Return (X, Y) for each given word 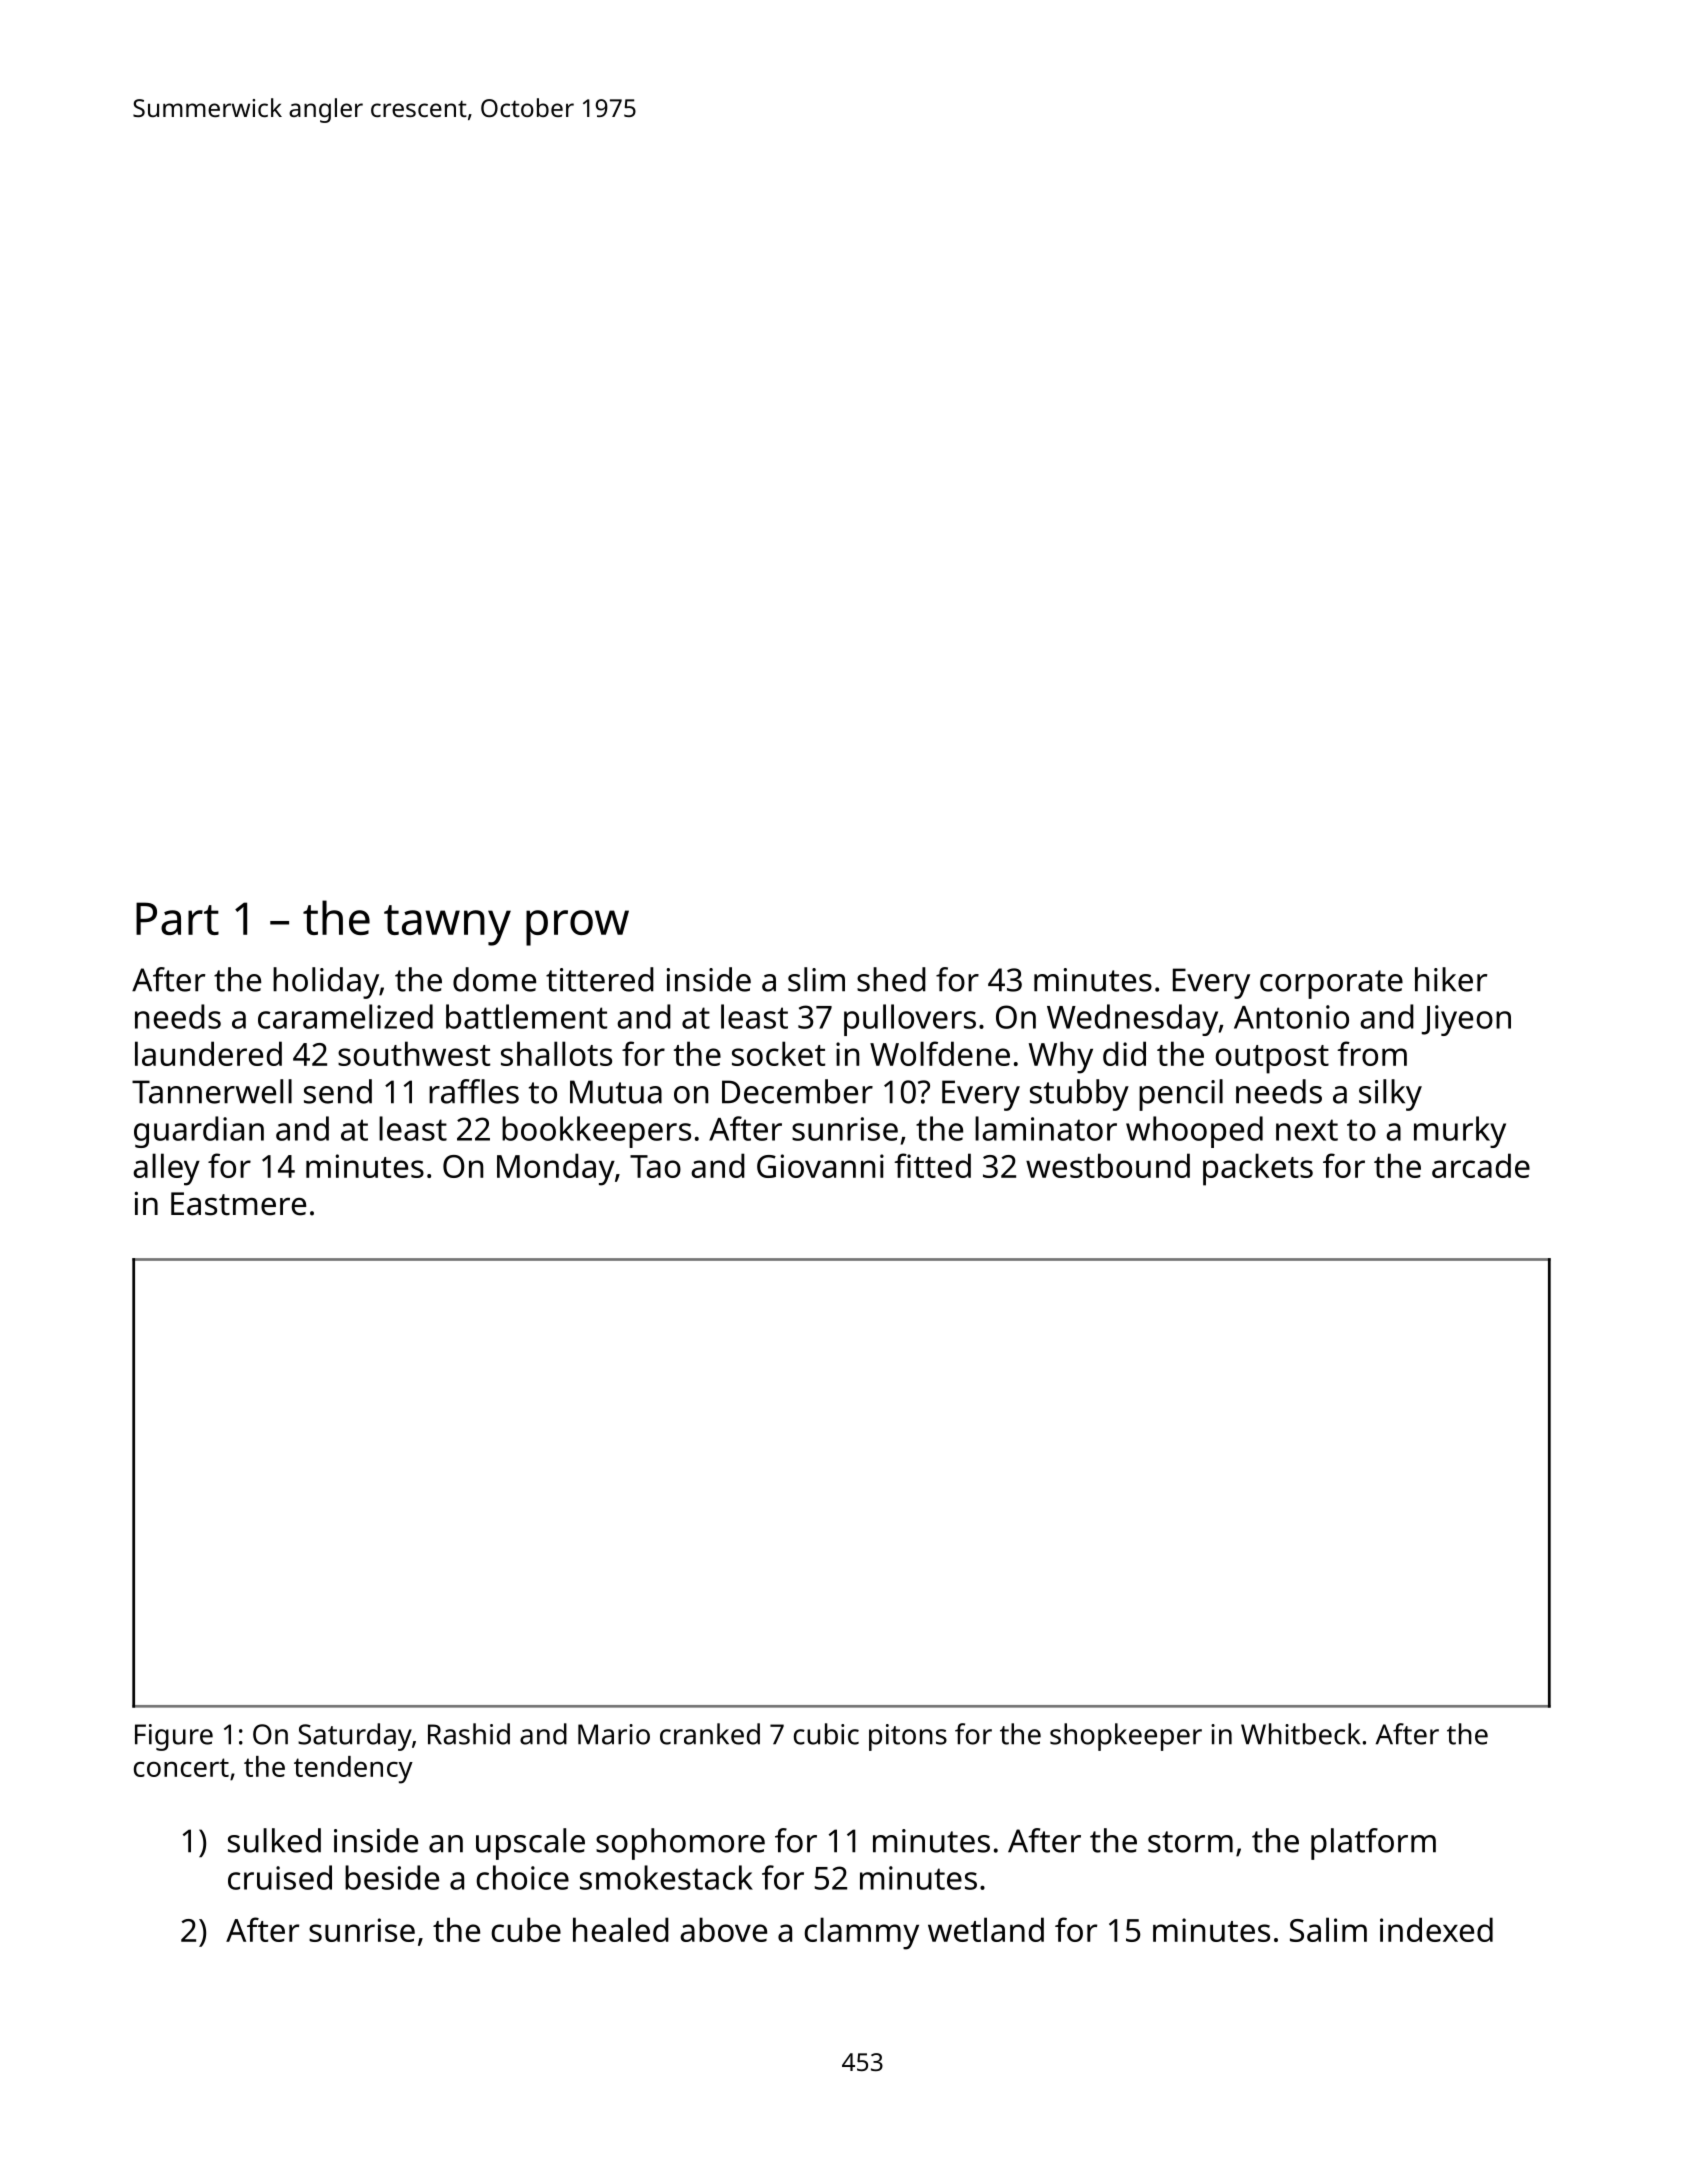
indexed (1436, 1929)
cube (526, 1929)
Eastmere (238, 1204)
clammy (861, 1933)
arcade (1481, 1165)
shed (891, 979)
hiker (1451, 979)
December (797, 1091)
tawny (447, 925)
